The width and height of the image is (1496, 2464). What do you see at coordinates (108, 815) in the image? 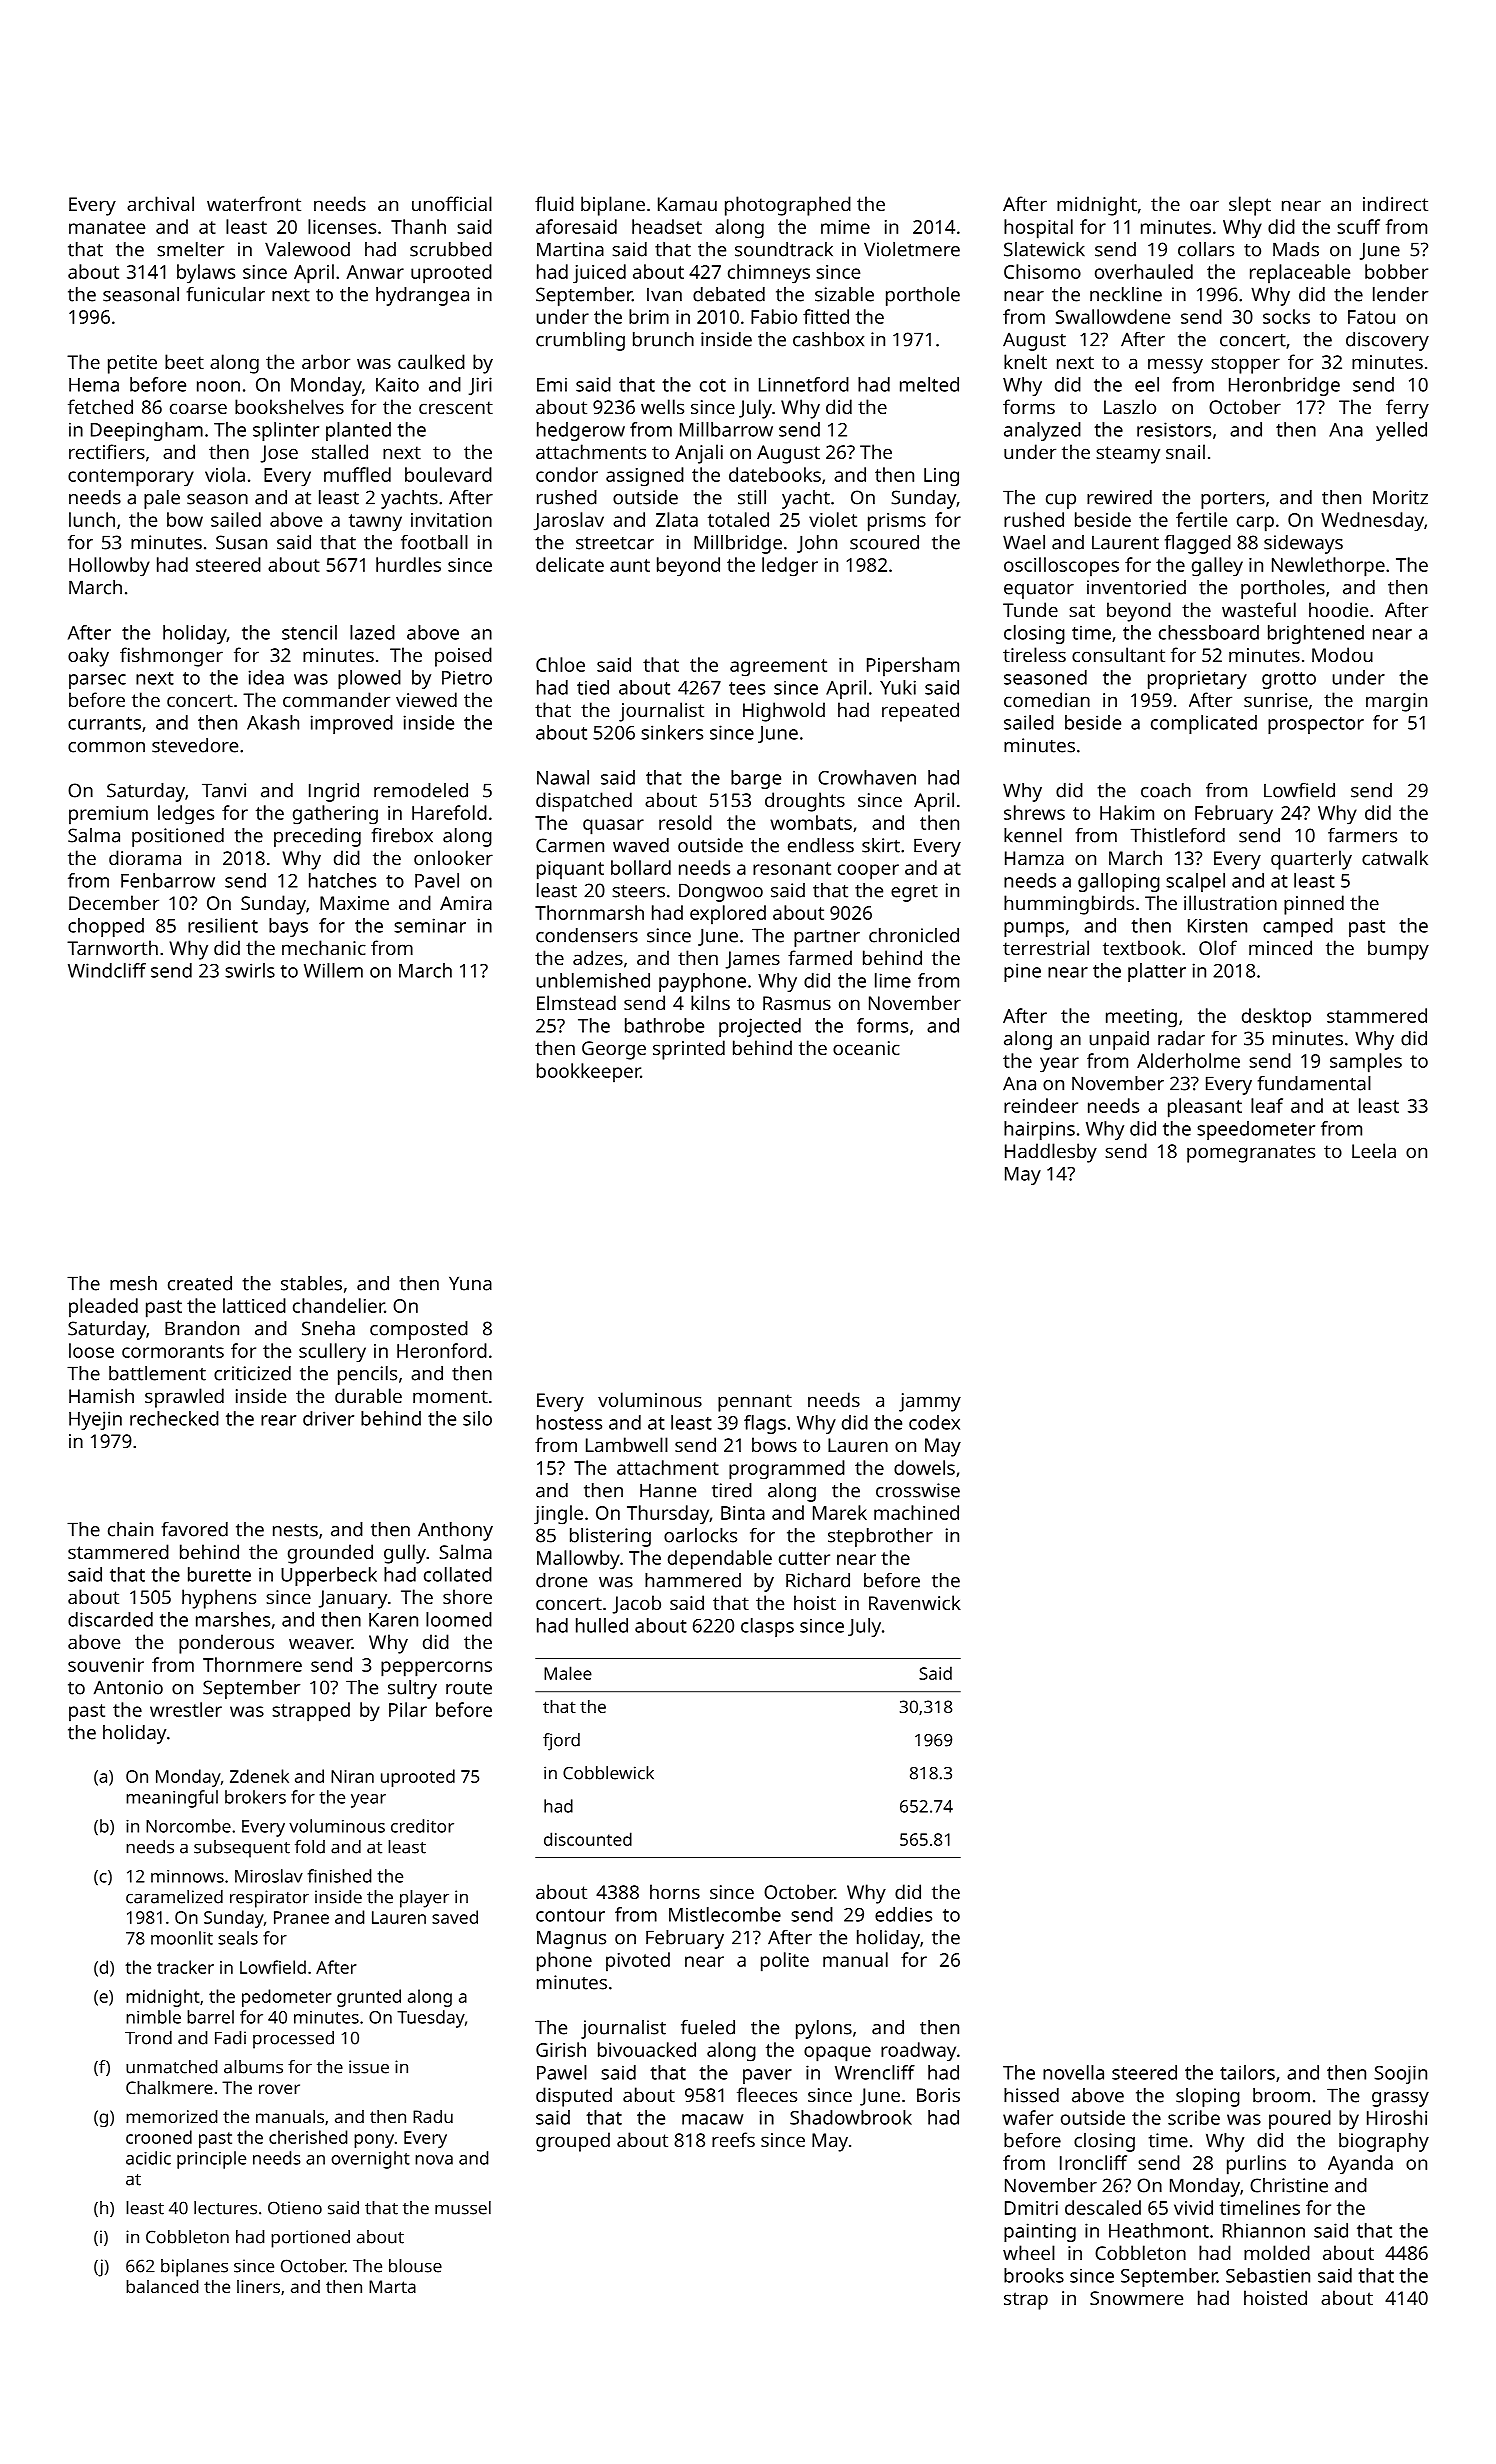
I see `premium` at bounding box center [108, 815].
